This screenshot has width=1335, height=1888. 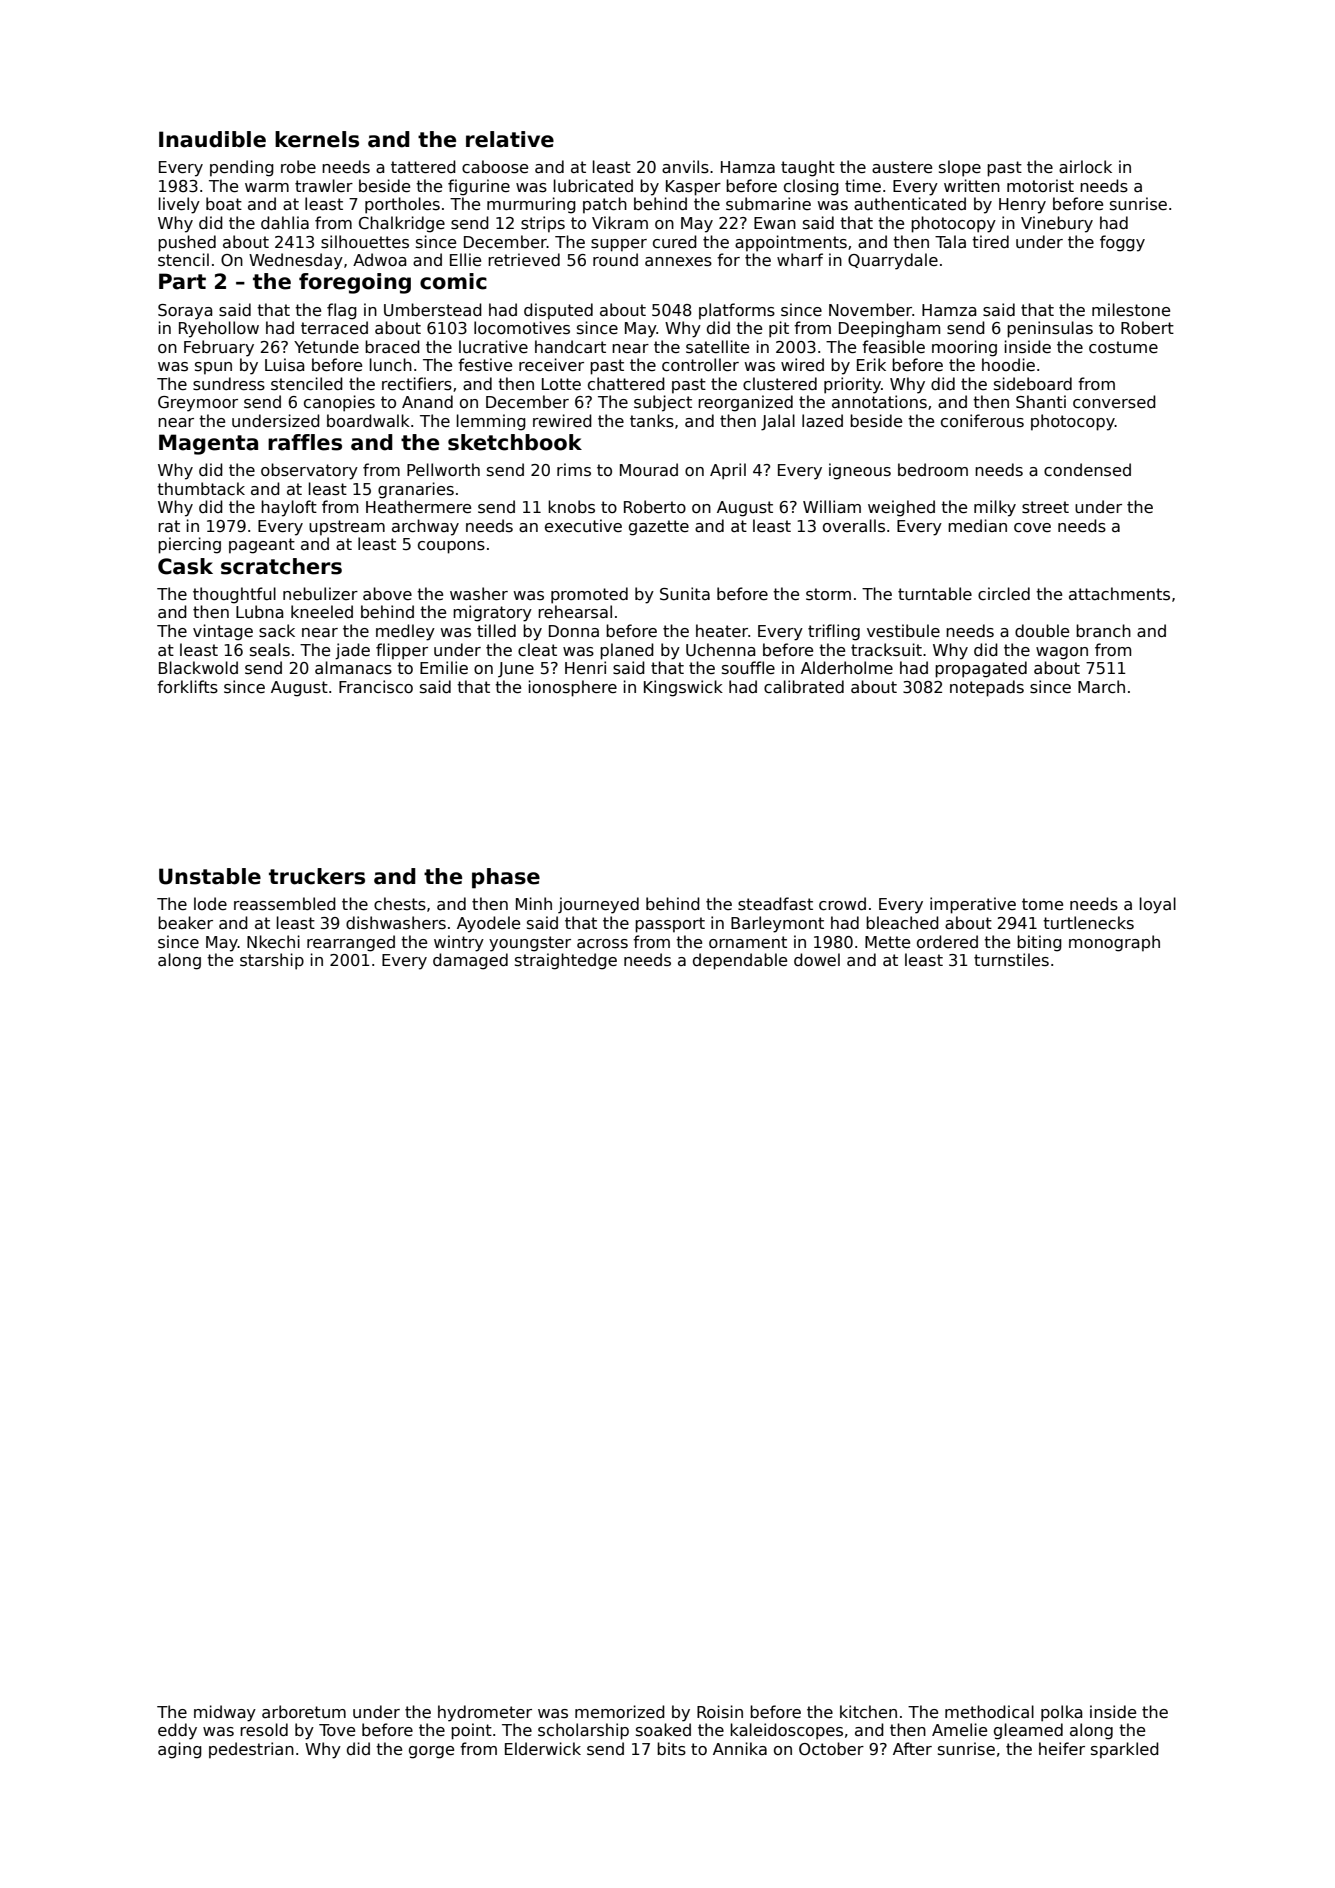 I want to click on silhouettes, so click(x=365, y=242).
